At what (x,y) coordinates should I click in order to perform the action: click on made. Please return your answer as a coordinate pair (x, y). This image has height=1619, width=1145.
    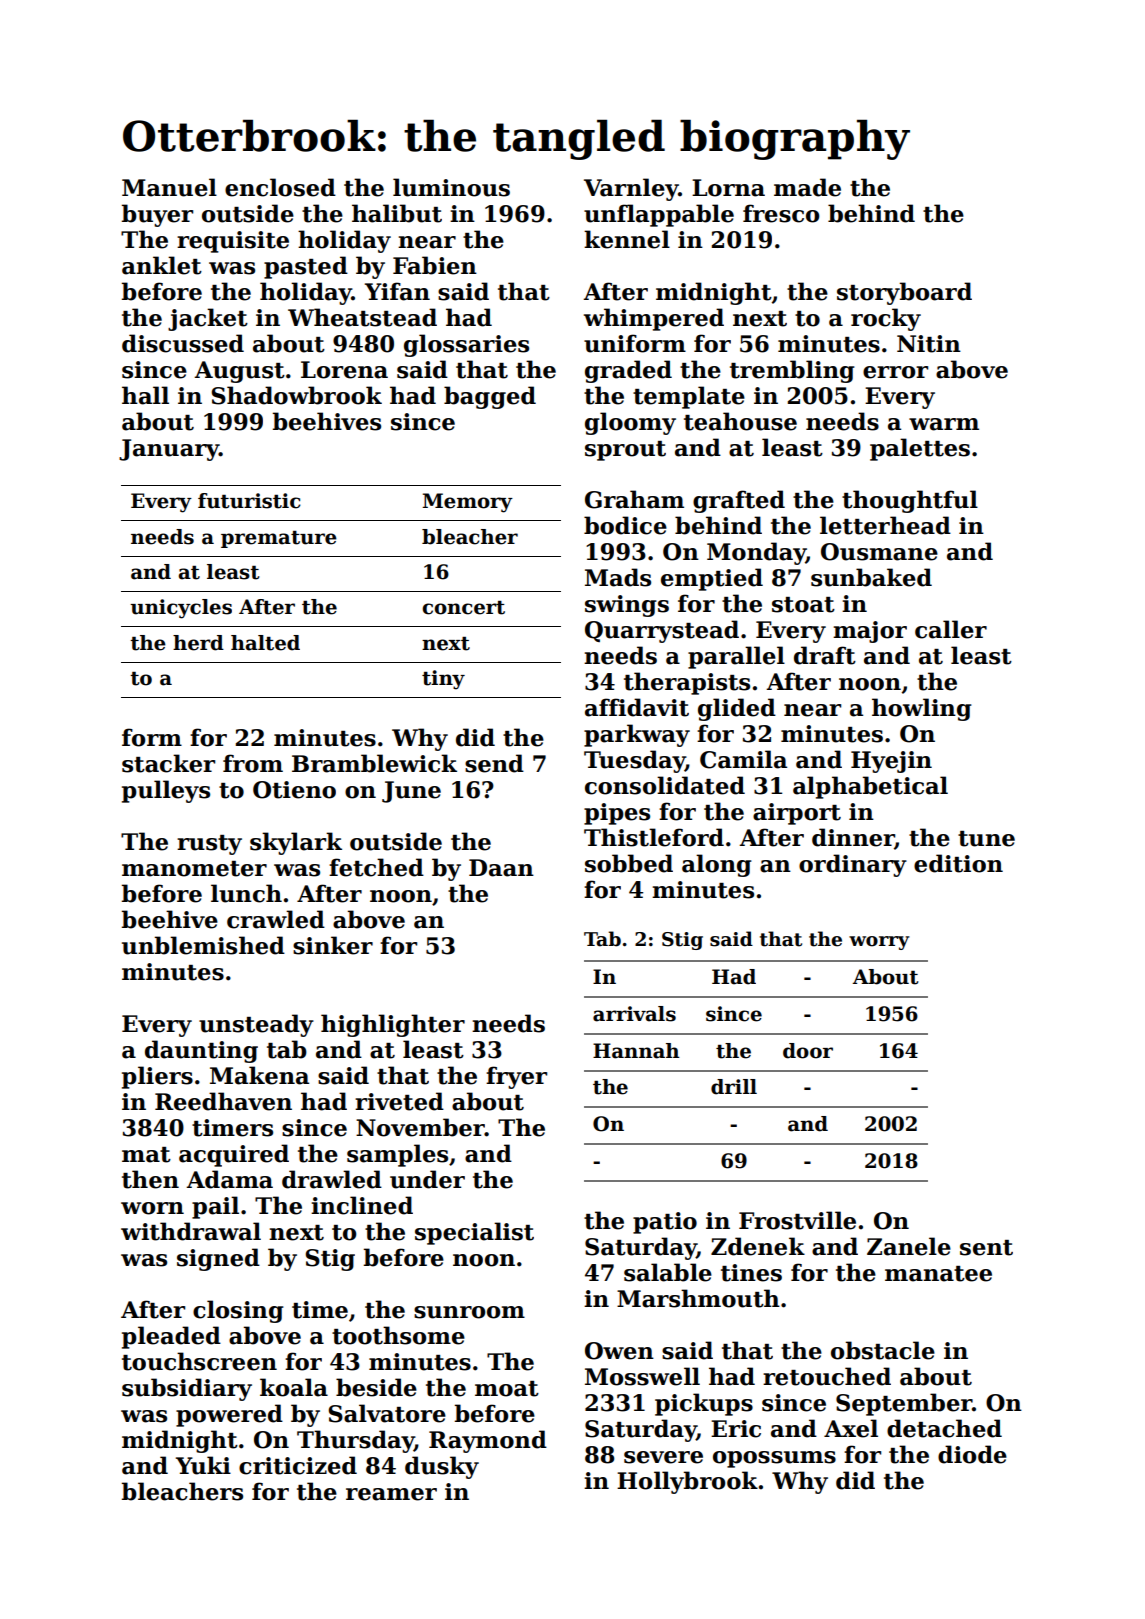
    Looking at the image, I should click on (807, 187).
